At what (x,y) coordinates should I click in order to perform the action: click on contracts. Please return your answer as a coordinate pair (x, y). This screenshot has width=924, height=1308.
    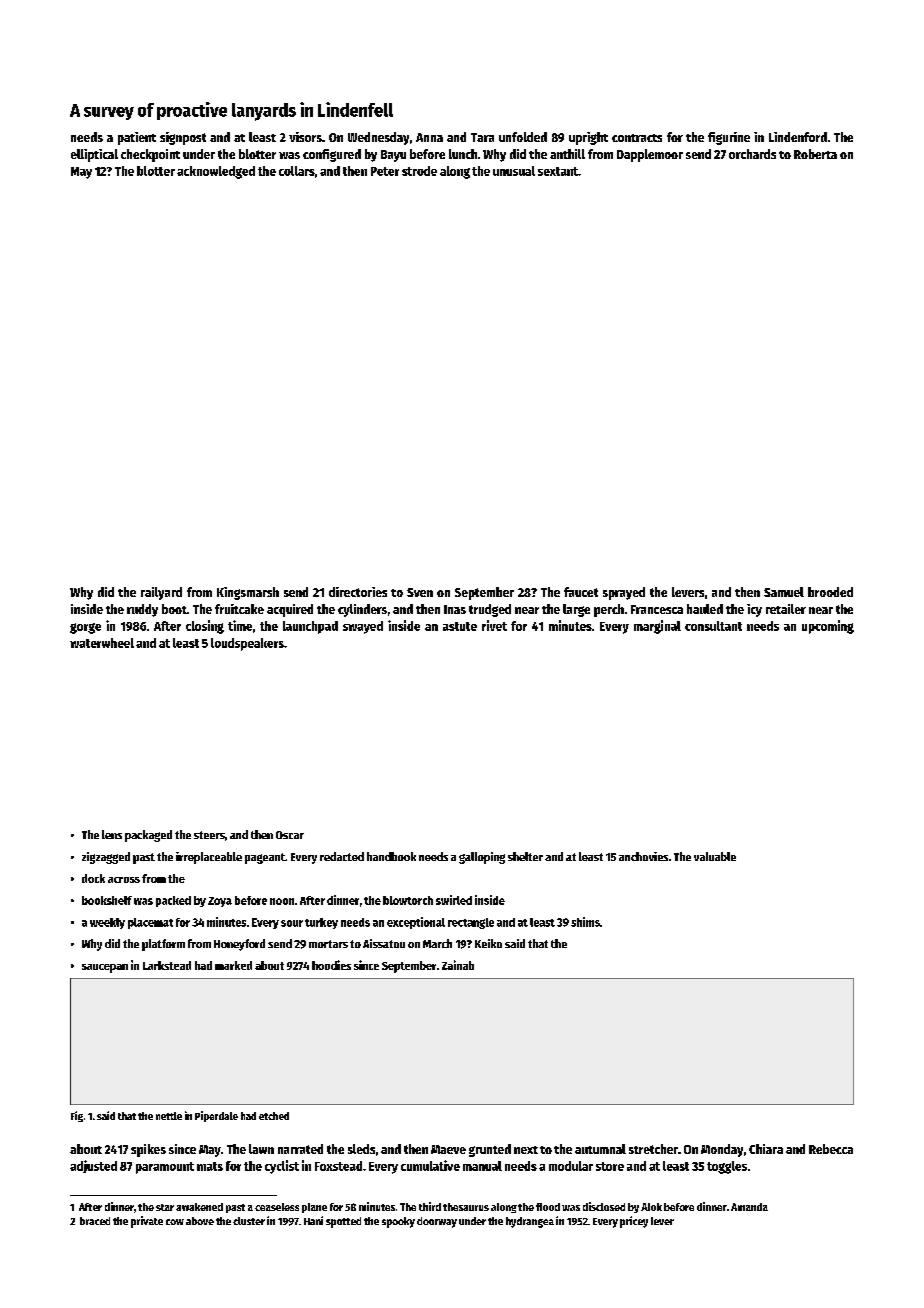
    Looking at the image, I should click on (637, 138).
